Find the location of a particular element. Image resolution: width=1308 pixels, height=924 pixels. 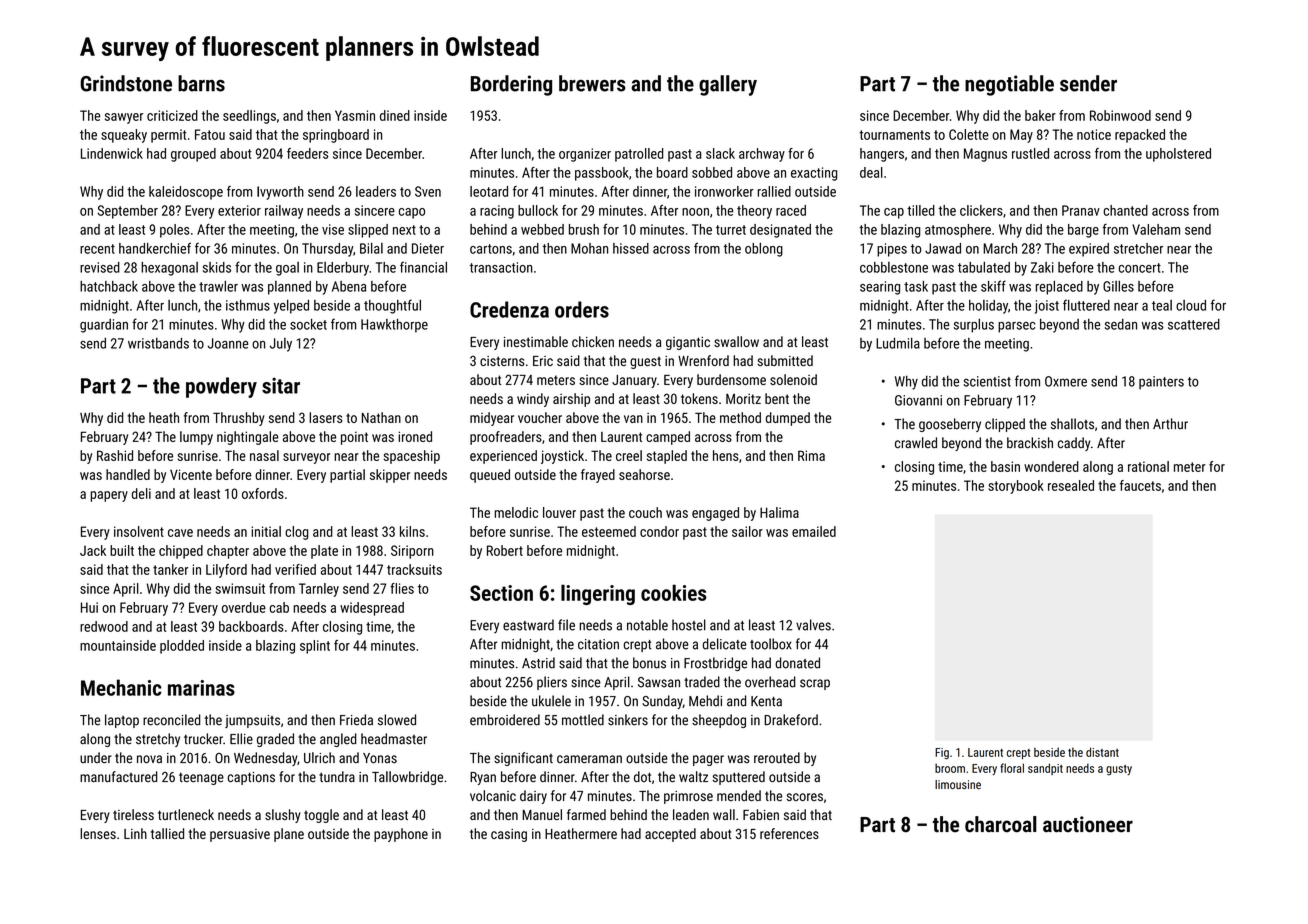

Lindenwick is located at coordinates (112, 153).
